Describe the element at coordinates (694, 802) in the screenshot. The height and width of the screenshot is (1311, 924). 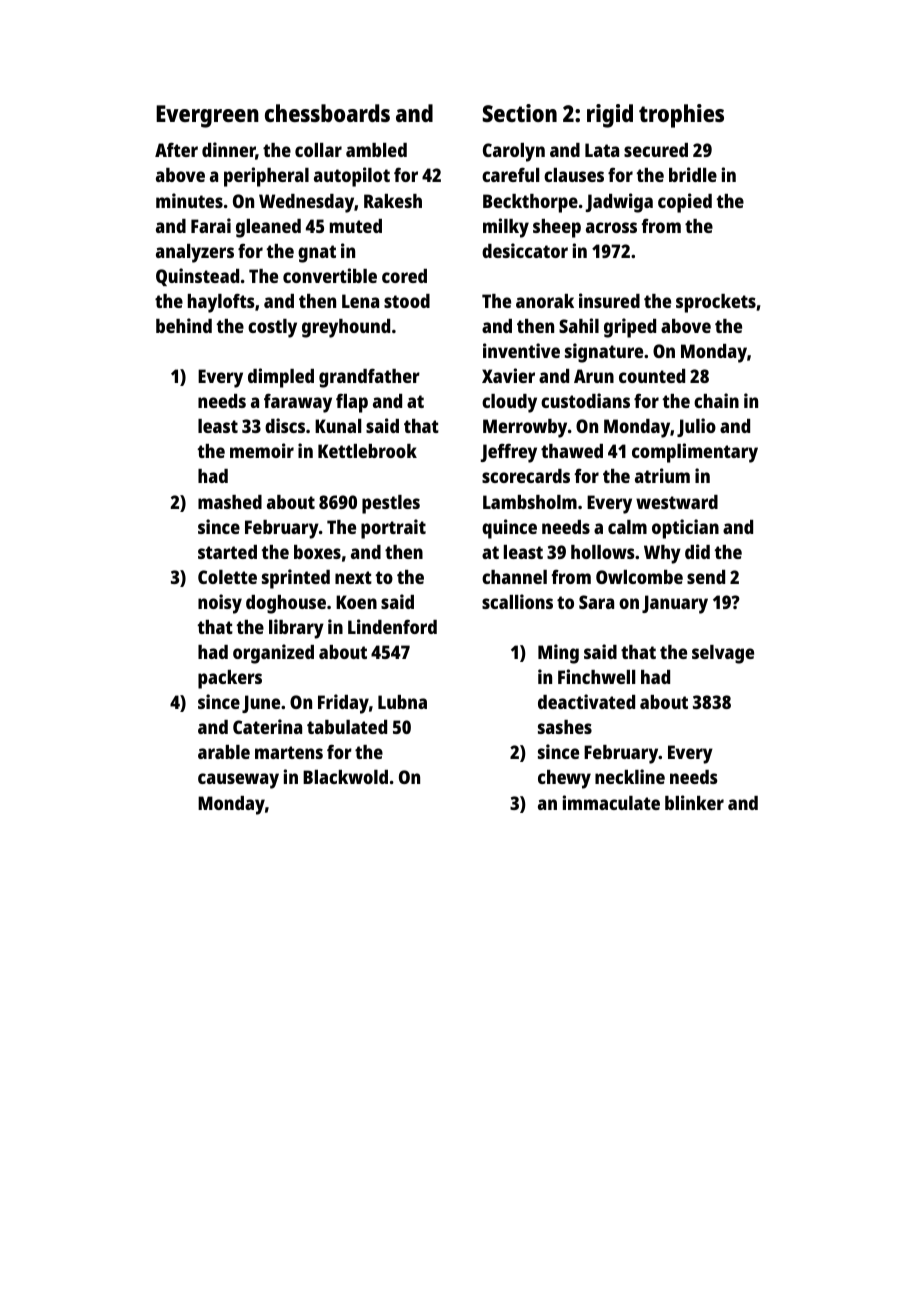
I see `blinker` at that location.
